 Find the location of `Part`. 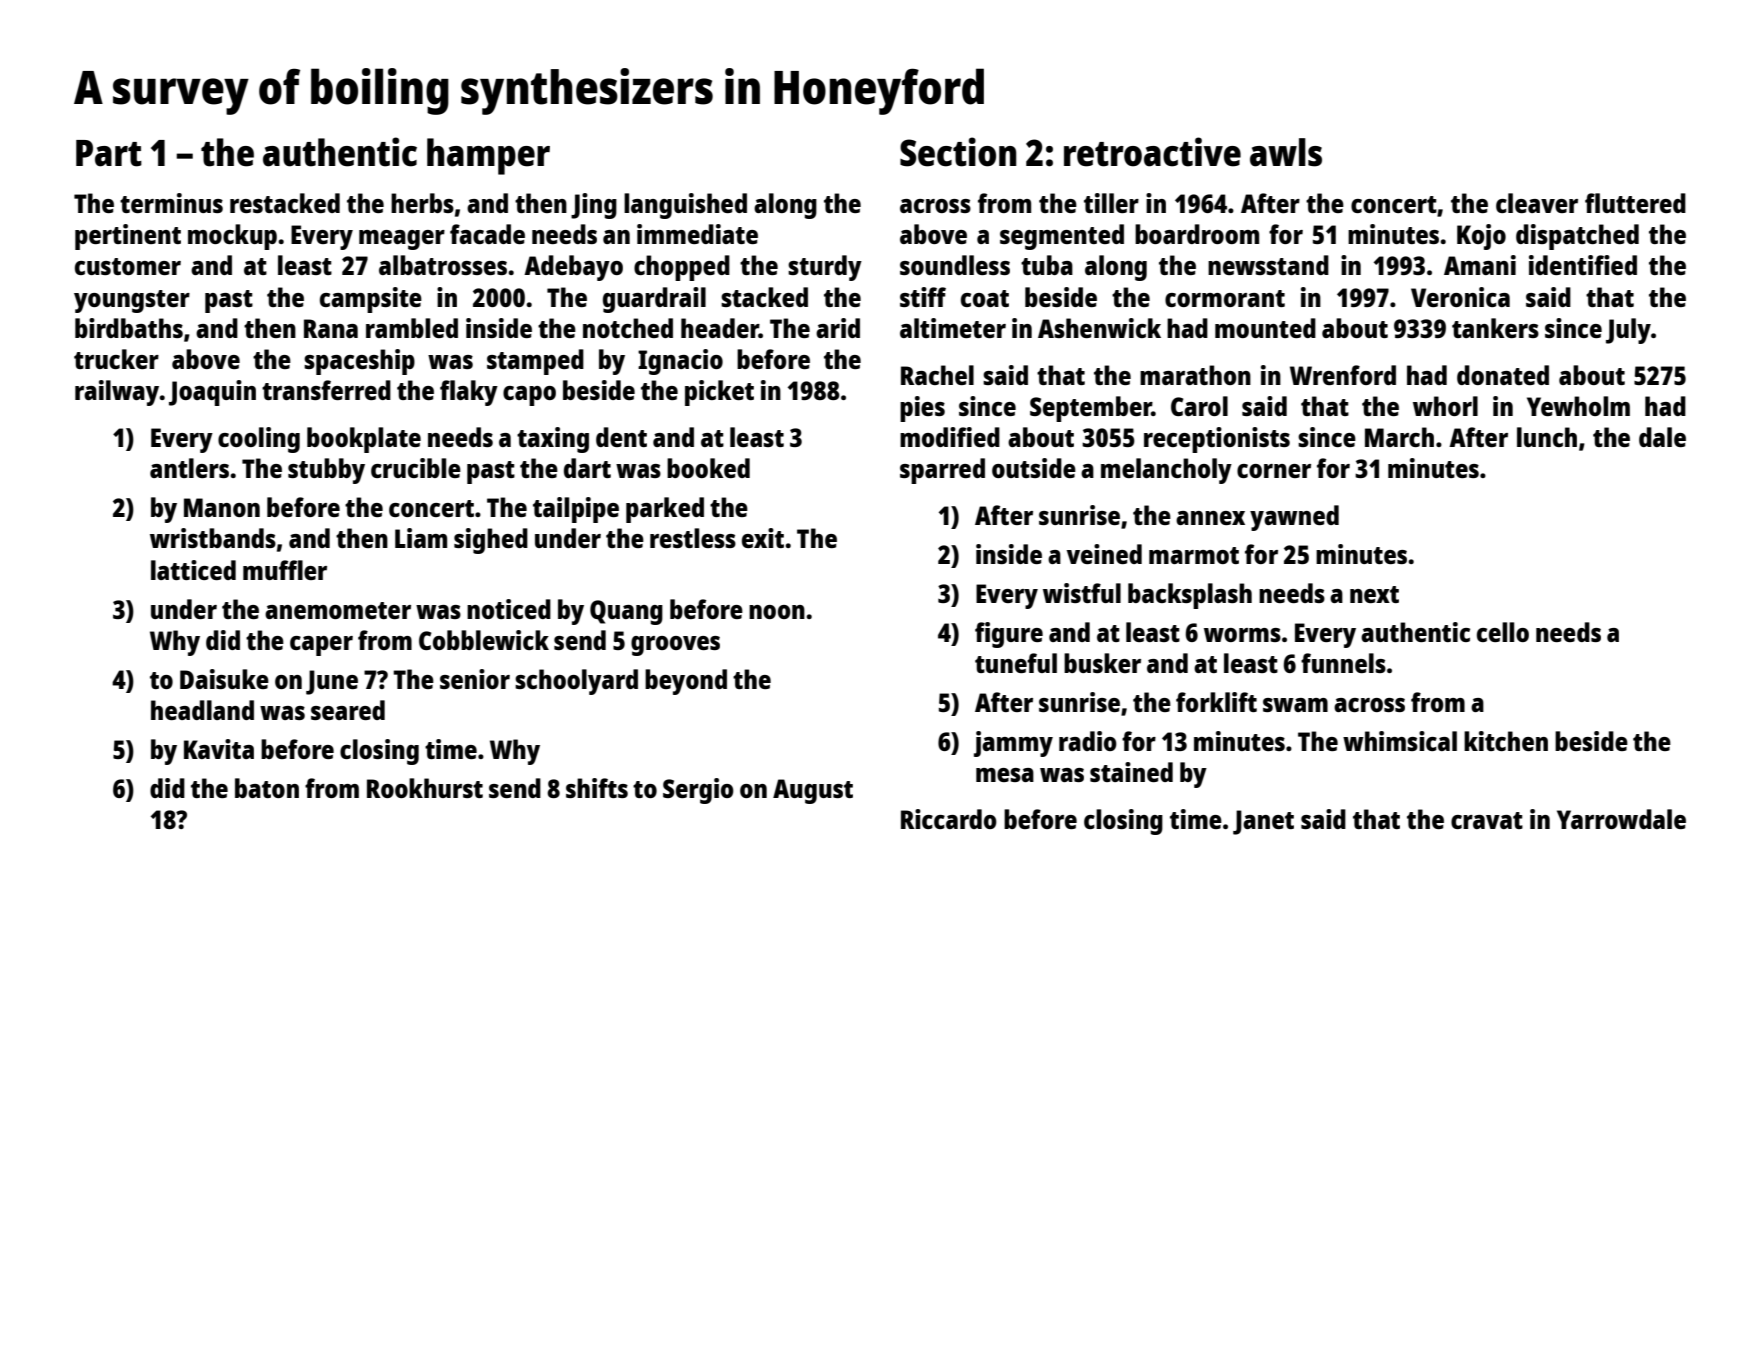

Part is located at coordinates (109, 153).
